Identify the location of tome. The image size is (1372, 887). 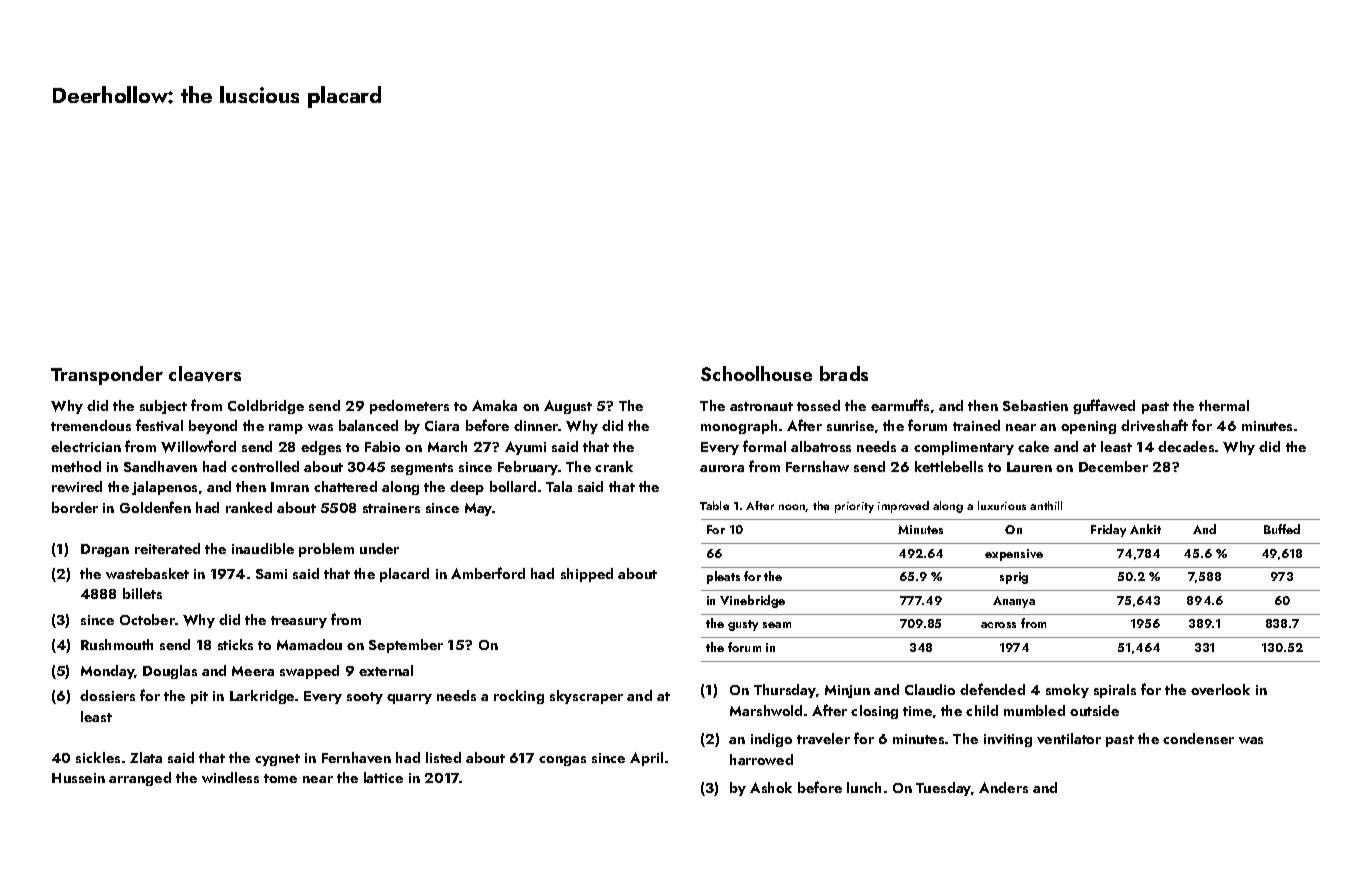
(280, 778).
